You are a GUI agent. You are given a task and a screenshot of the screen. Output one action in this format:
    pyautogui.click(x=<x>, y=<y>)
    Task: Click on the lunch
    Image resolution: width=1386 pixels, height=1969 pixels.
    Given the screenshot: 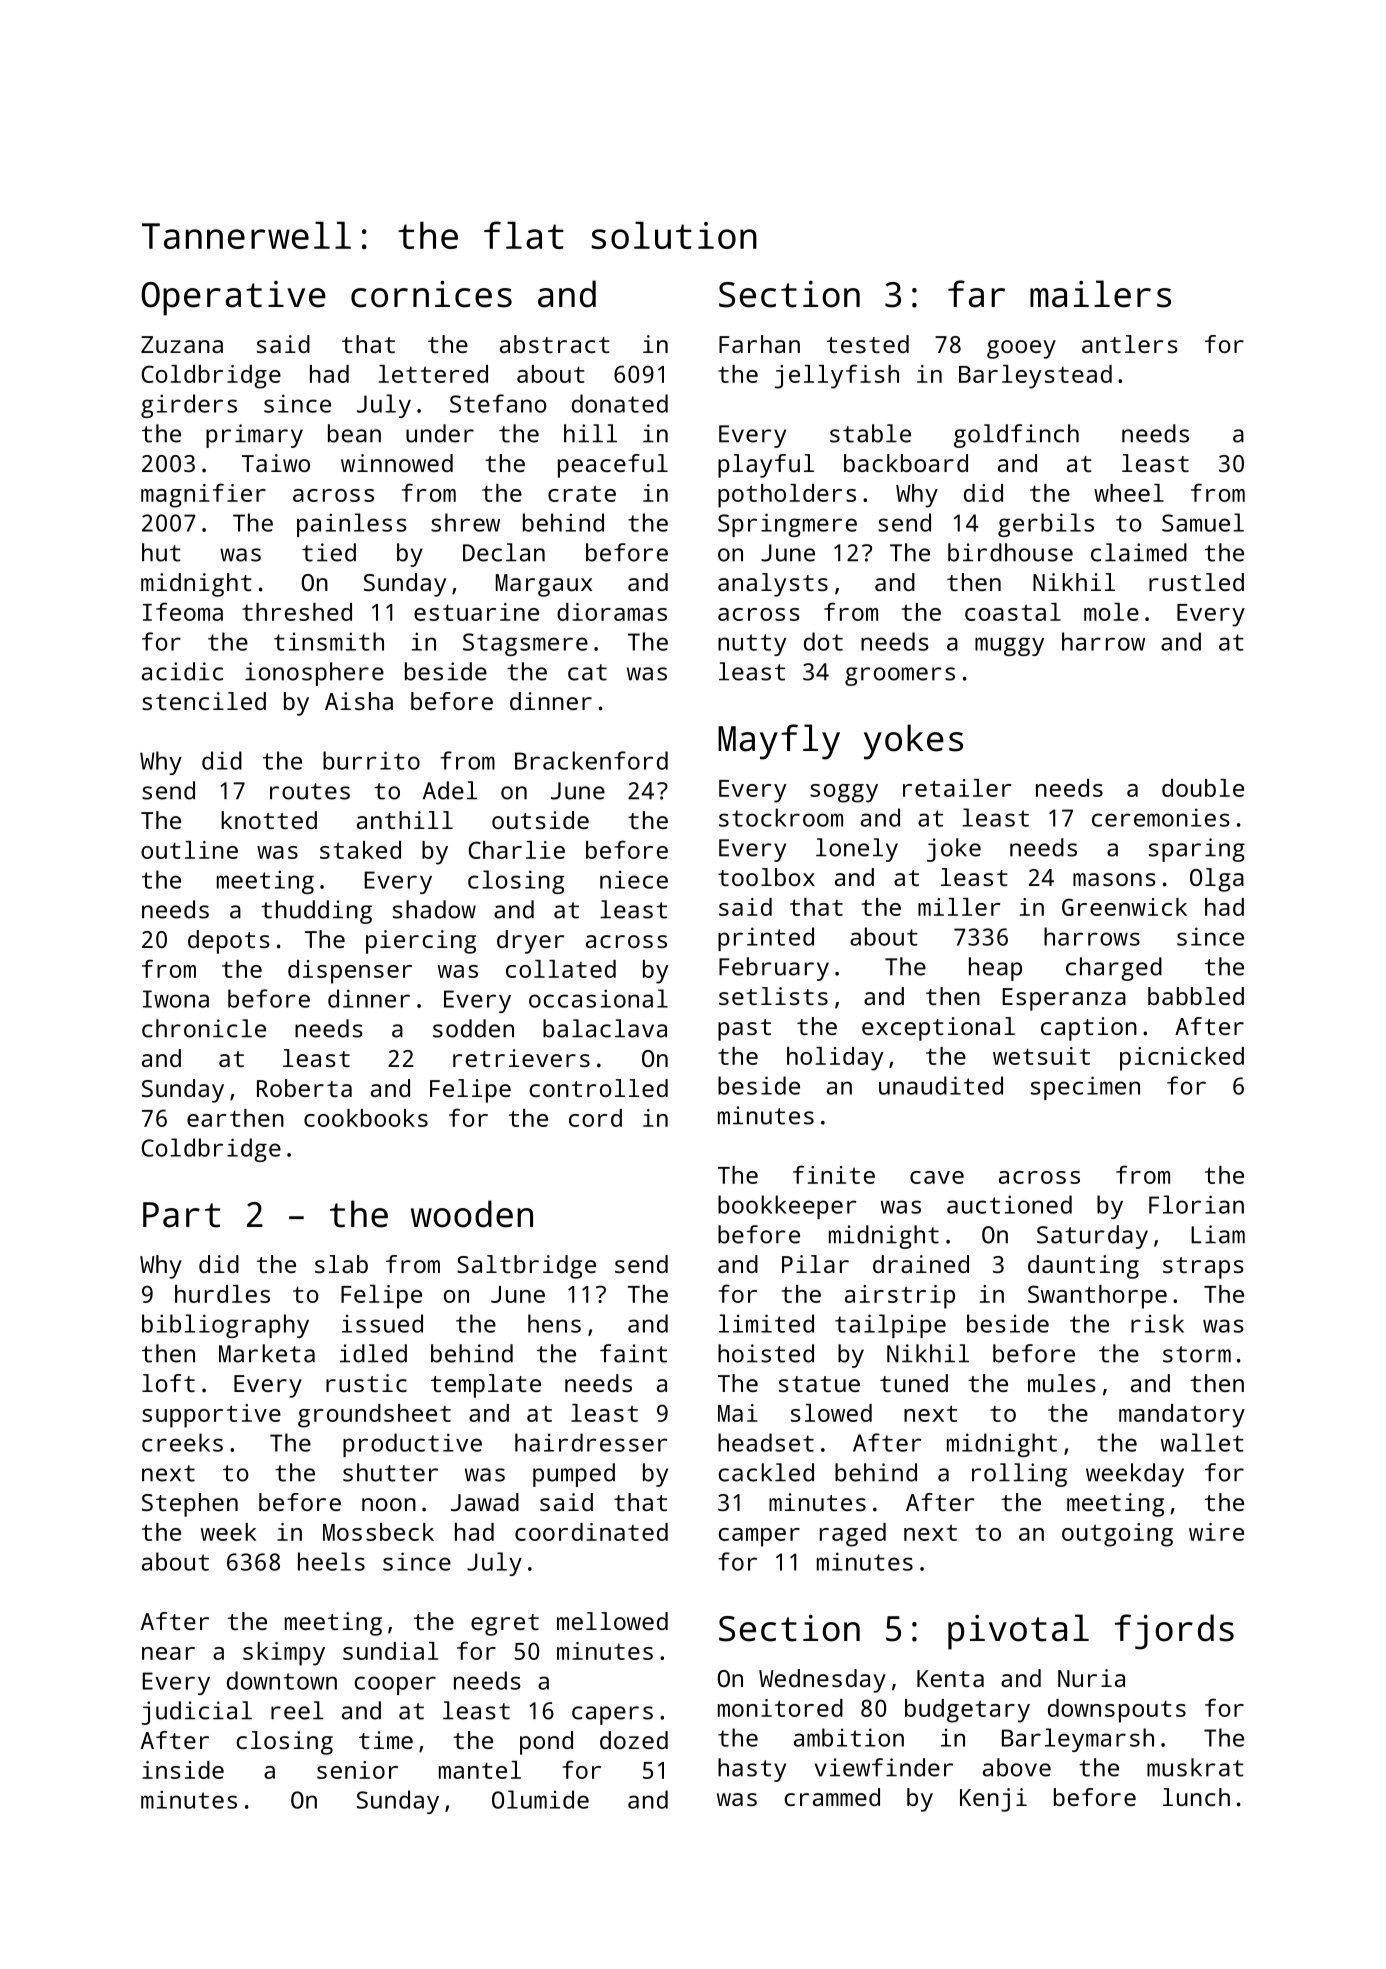 What is the action you would take?
    pyautogui.click(x=1196, y=1797)
